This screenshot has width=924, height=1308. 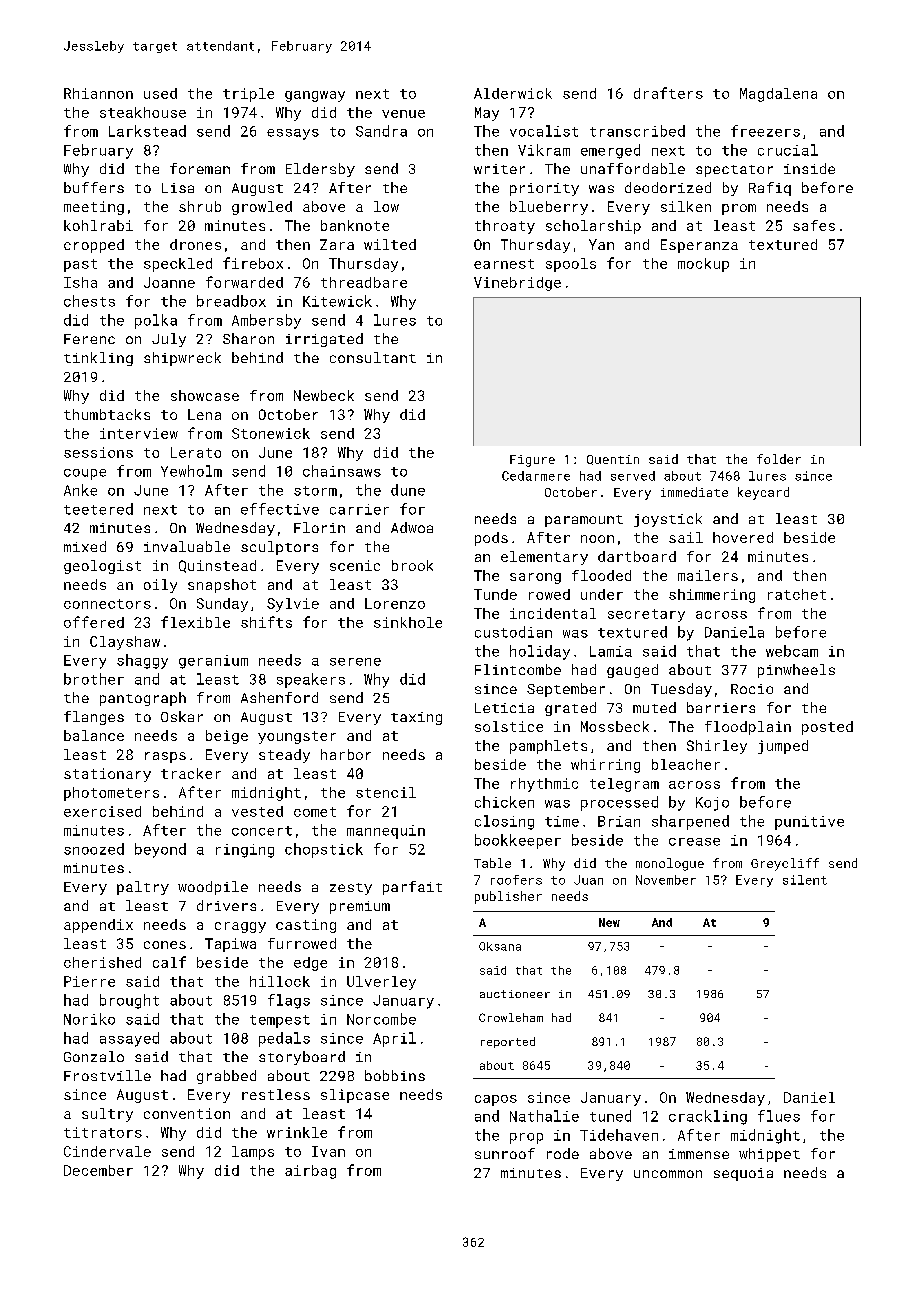 I want to click on freezers, so click(x=765, y=131).
